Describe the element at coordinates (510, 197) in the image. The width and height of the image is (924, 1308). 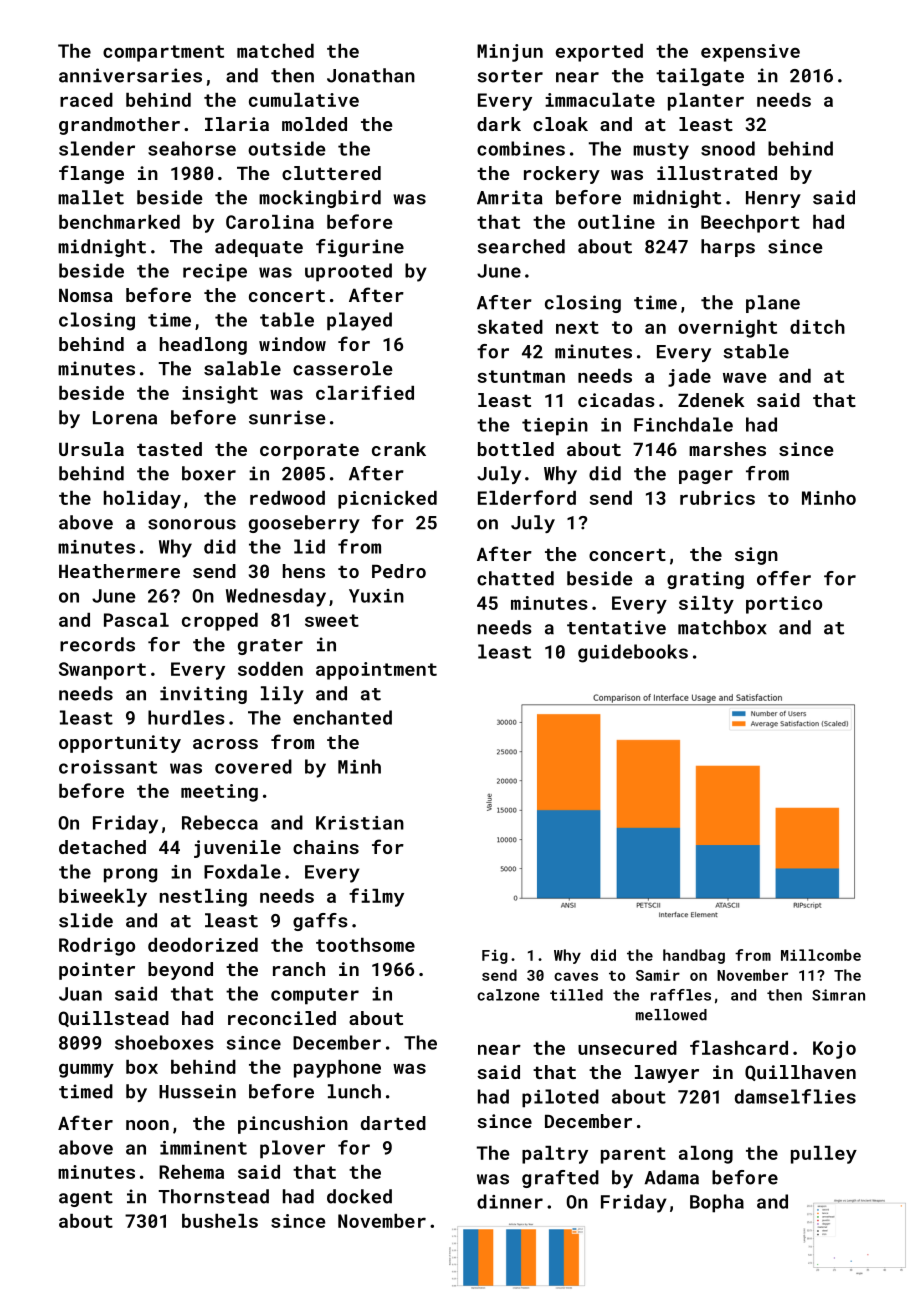
I see `Amrita` at that location.
